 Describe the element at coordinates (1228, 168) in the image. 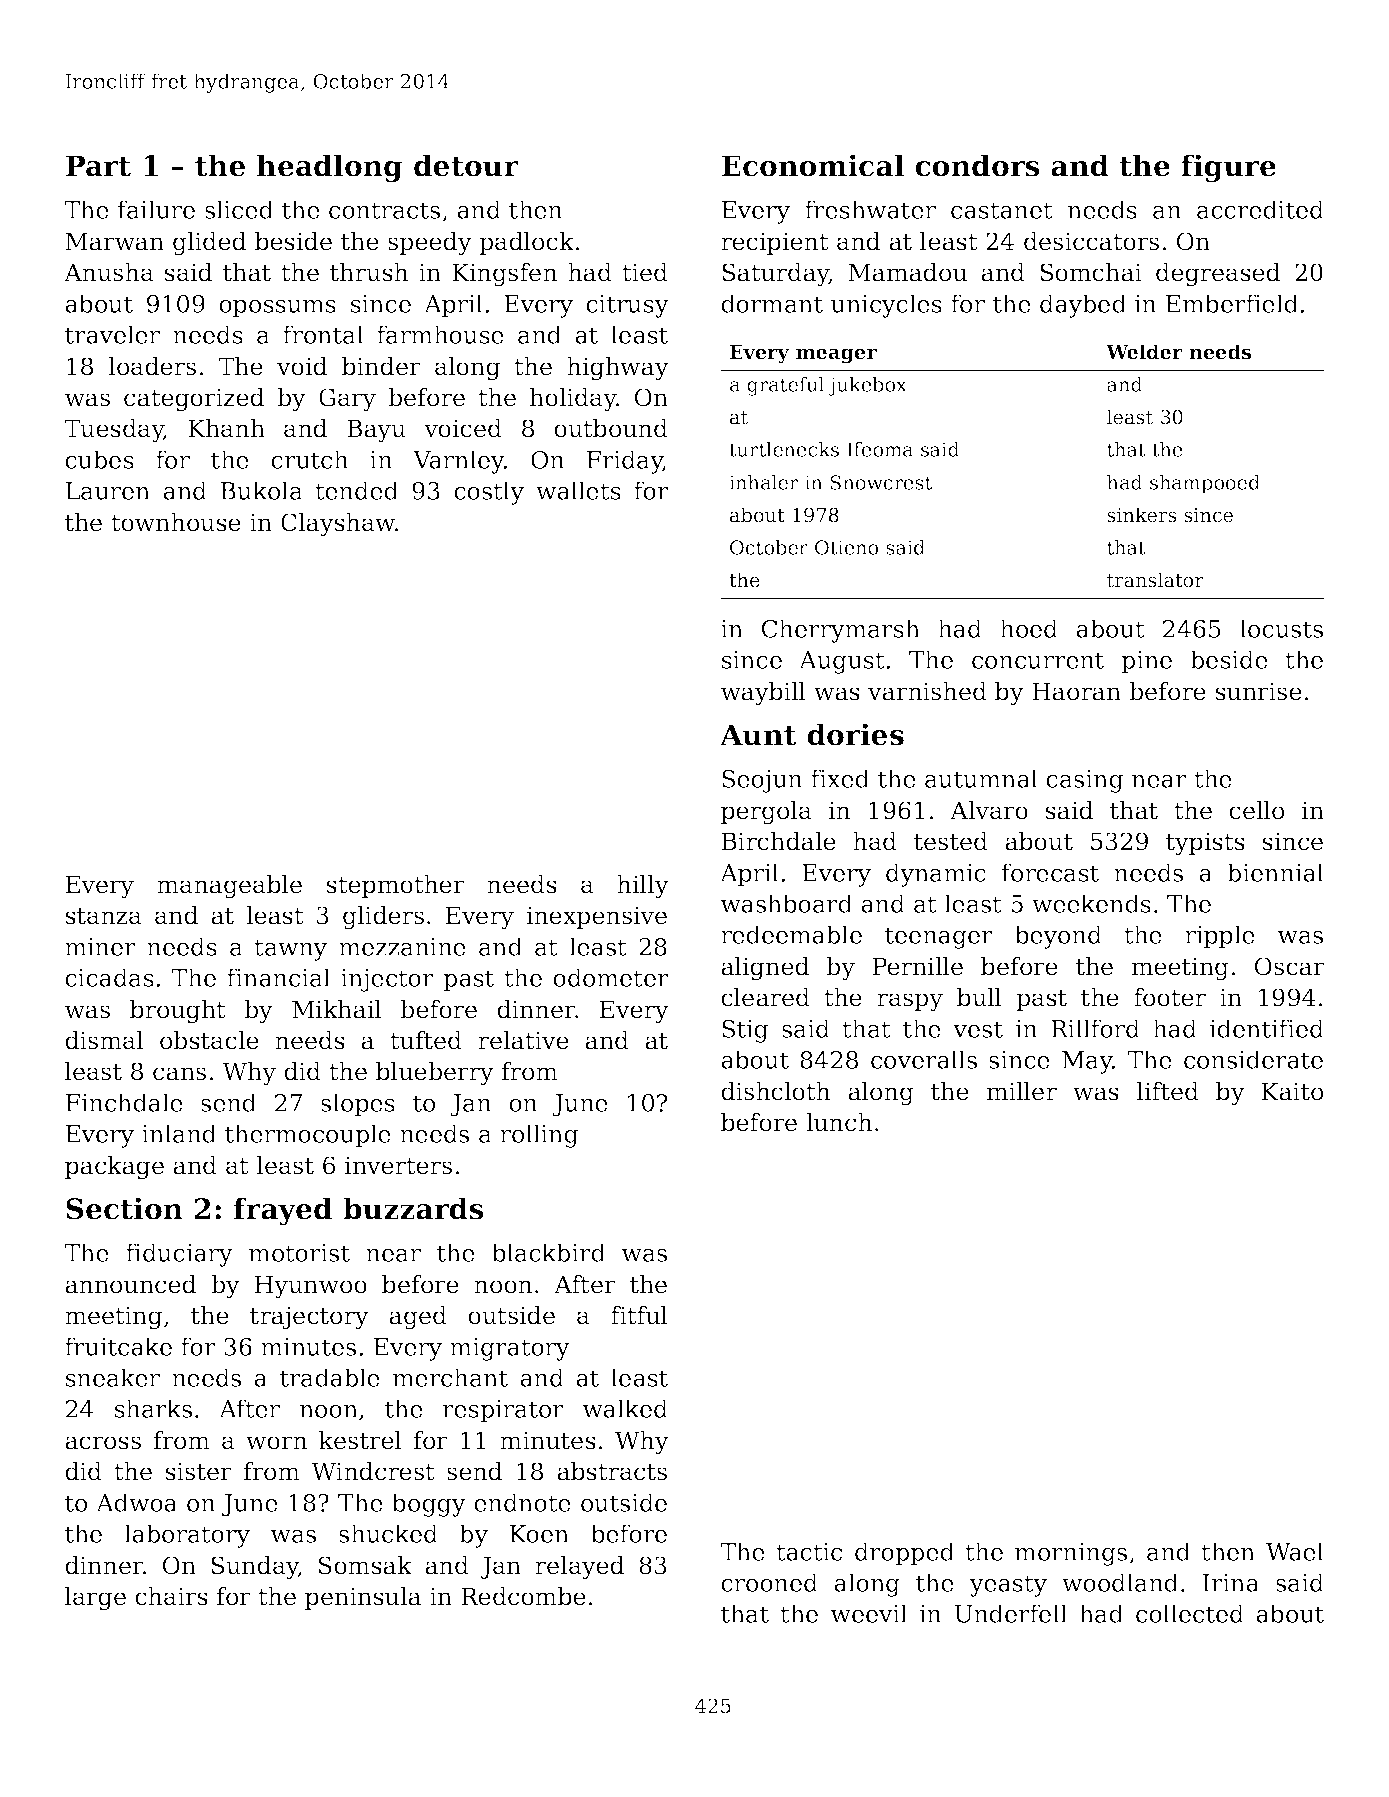

I see `figure` at that location.
